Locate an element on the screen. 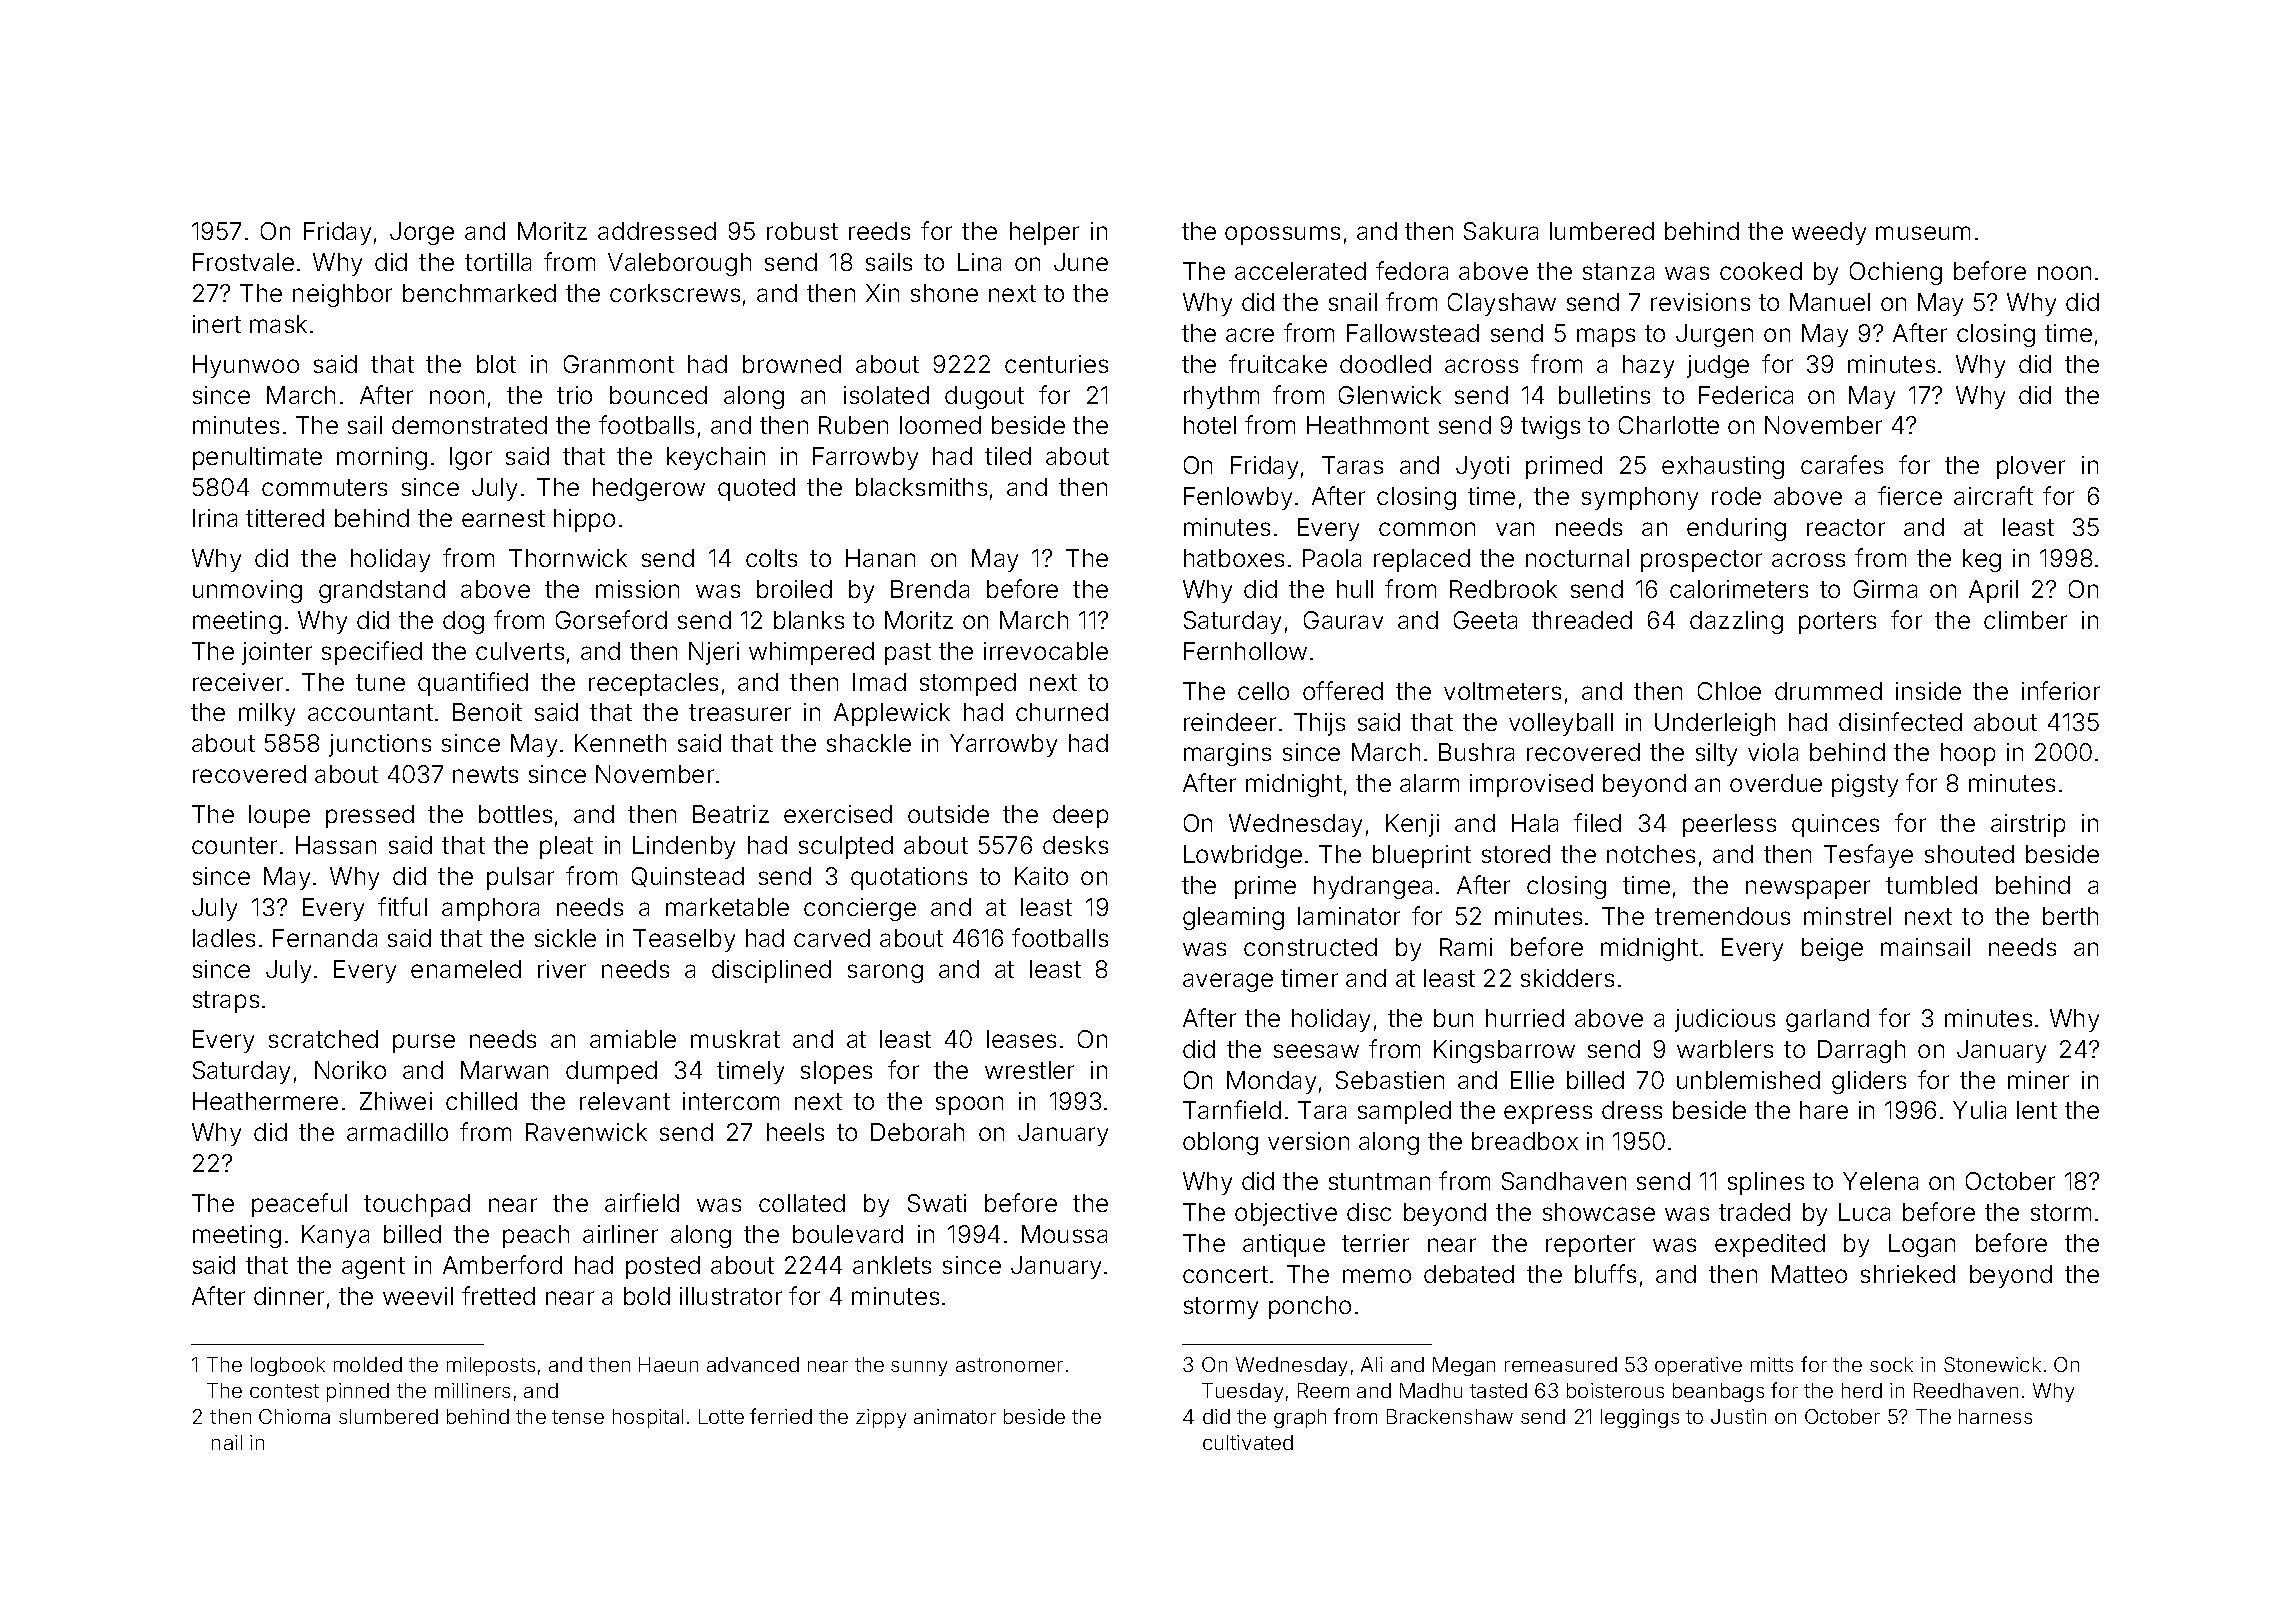  commuters is located at coordinates (324, 487).
